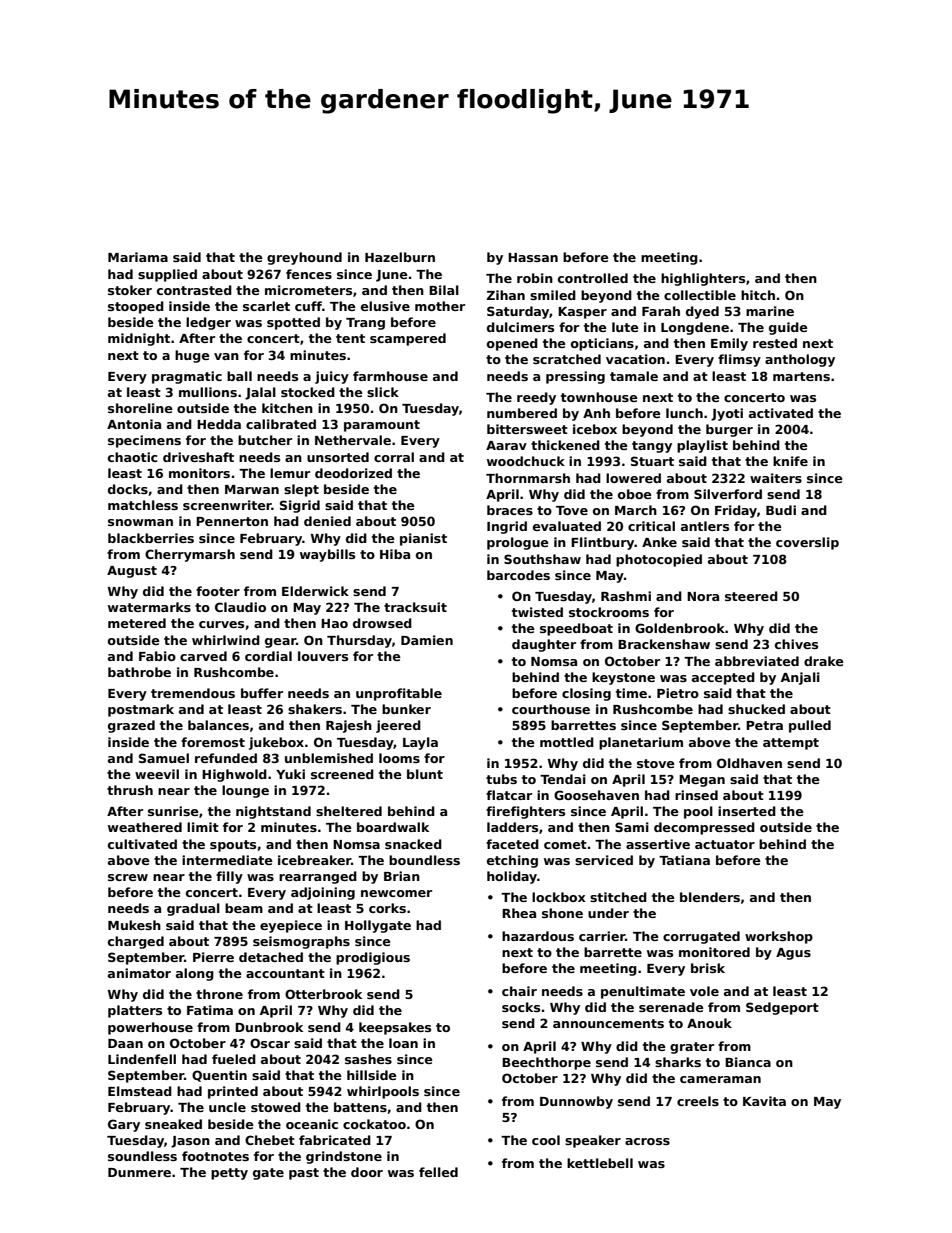  What do you see at coordinates (631, 693) in the document?
I see `time` at bounding box center [631, 693].
